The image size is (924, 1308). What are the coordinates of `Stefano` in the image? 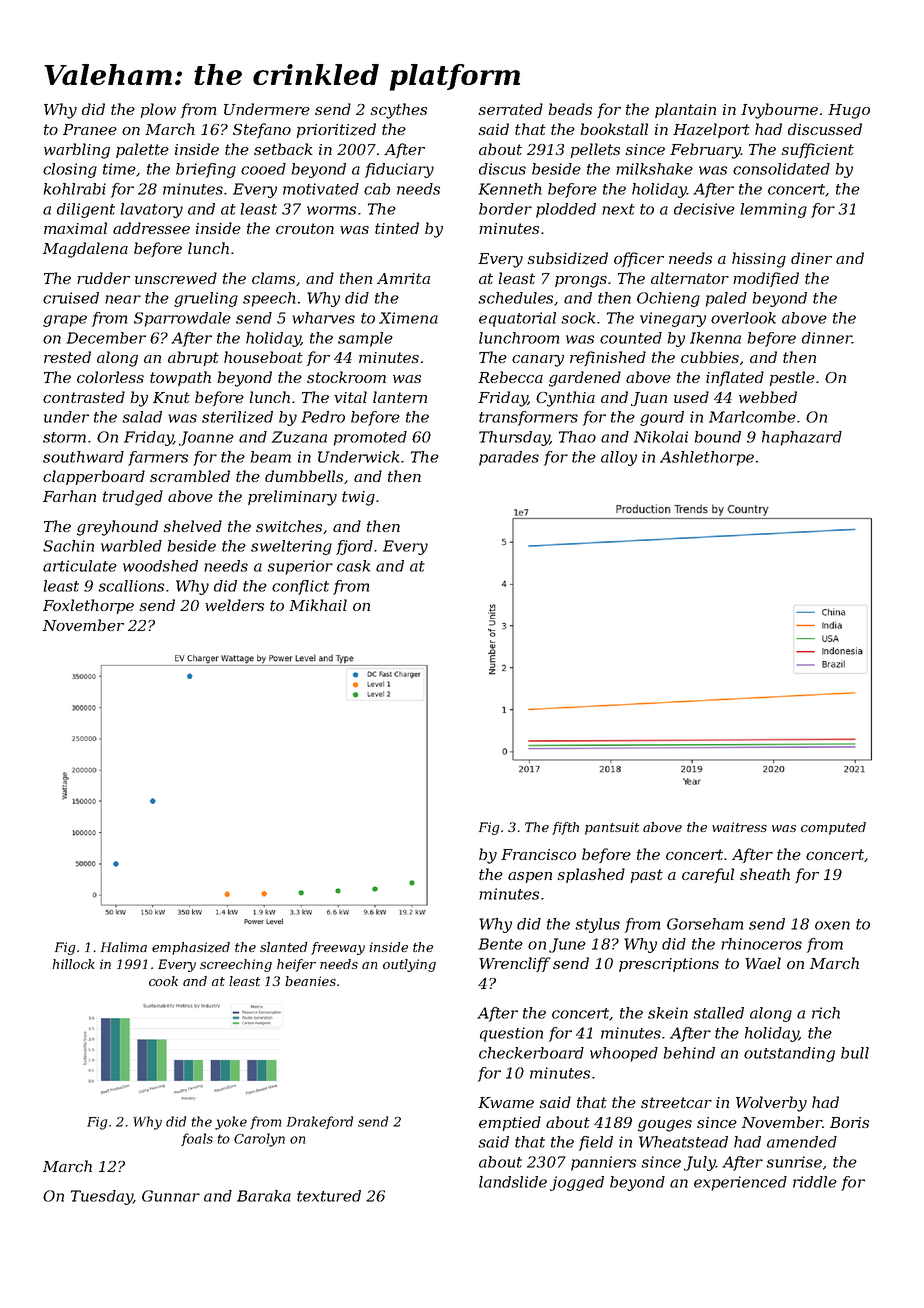 It's located at (262, 130).
